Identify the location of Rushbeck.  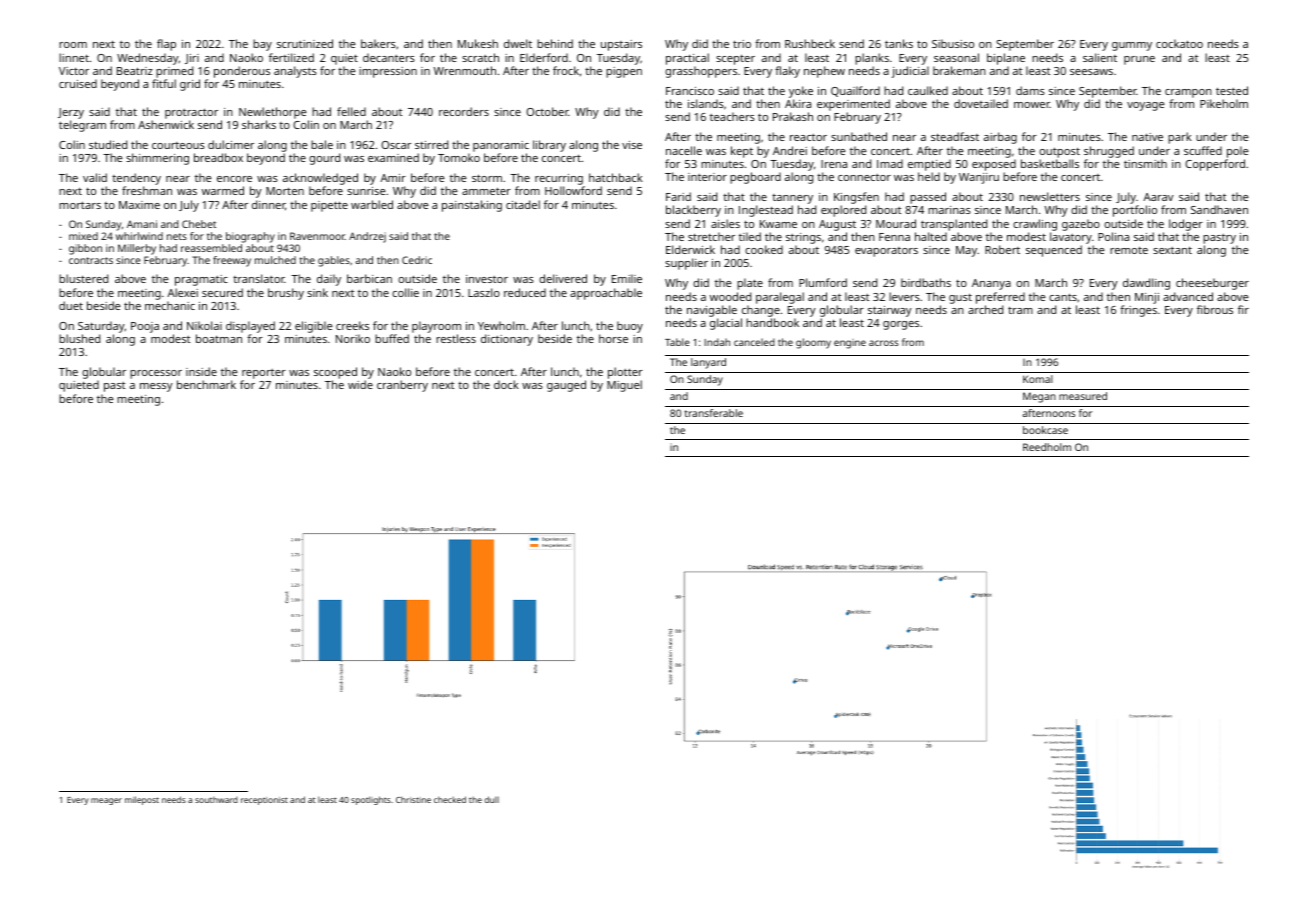
(810, 43).
